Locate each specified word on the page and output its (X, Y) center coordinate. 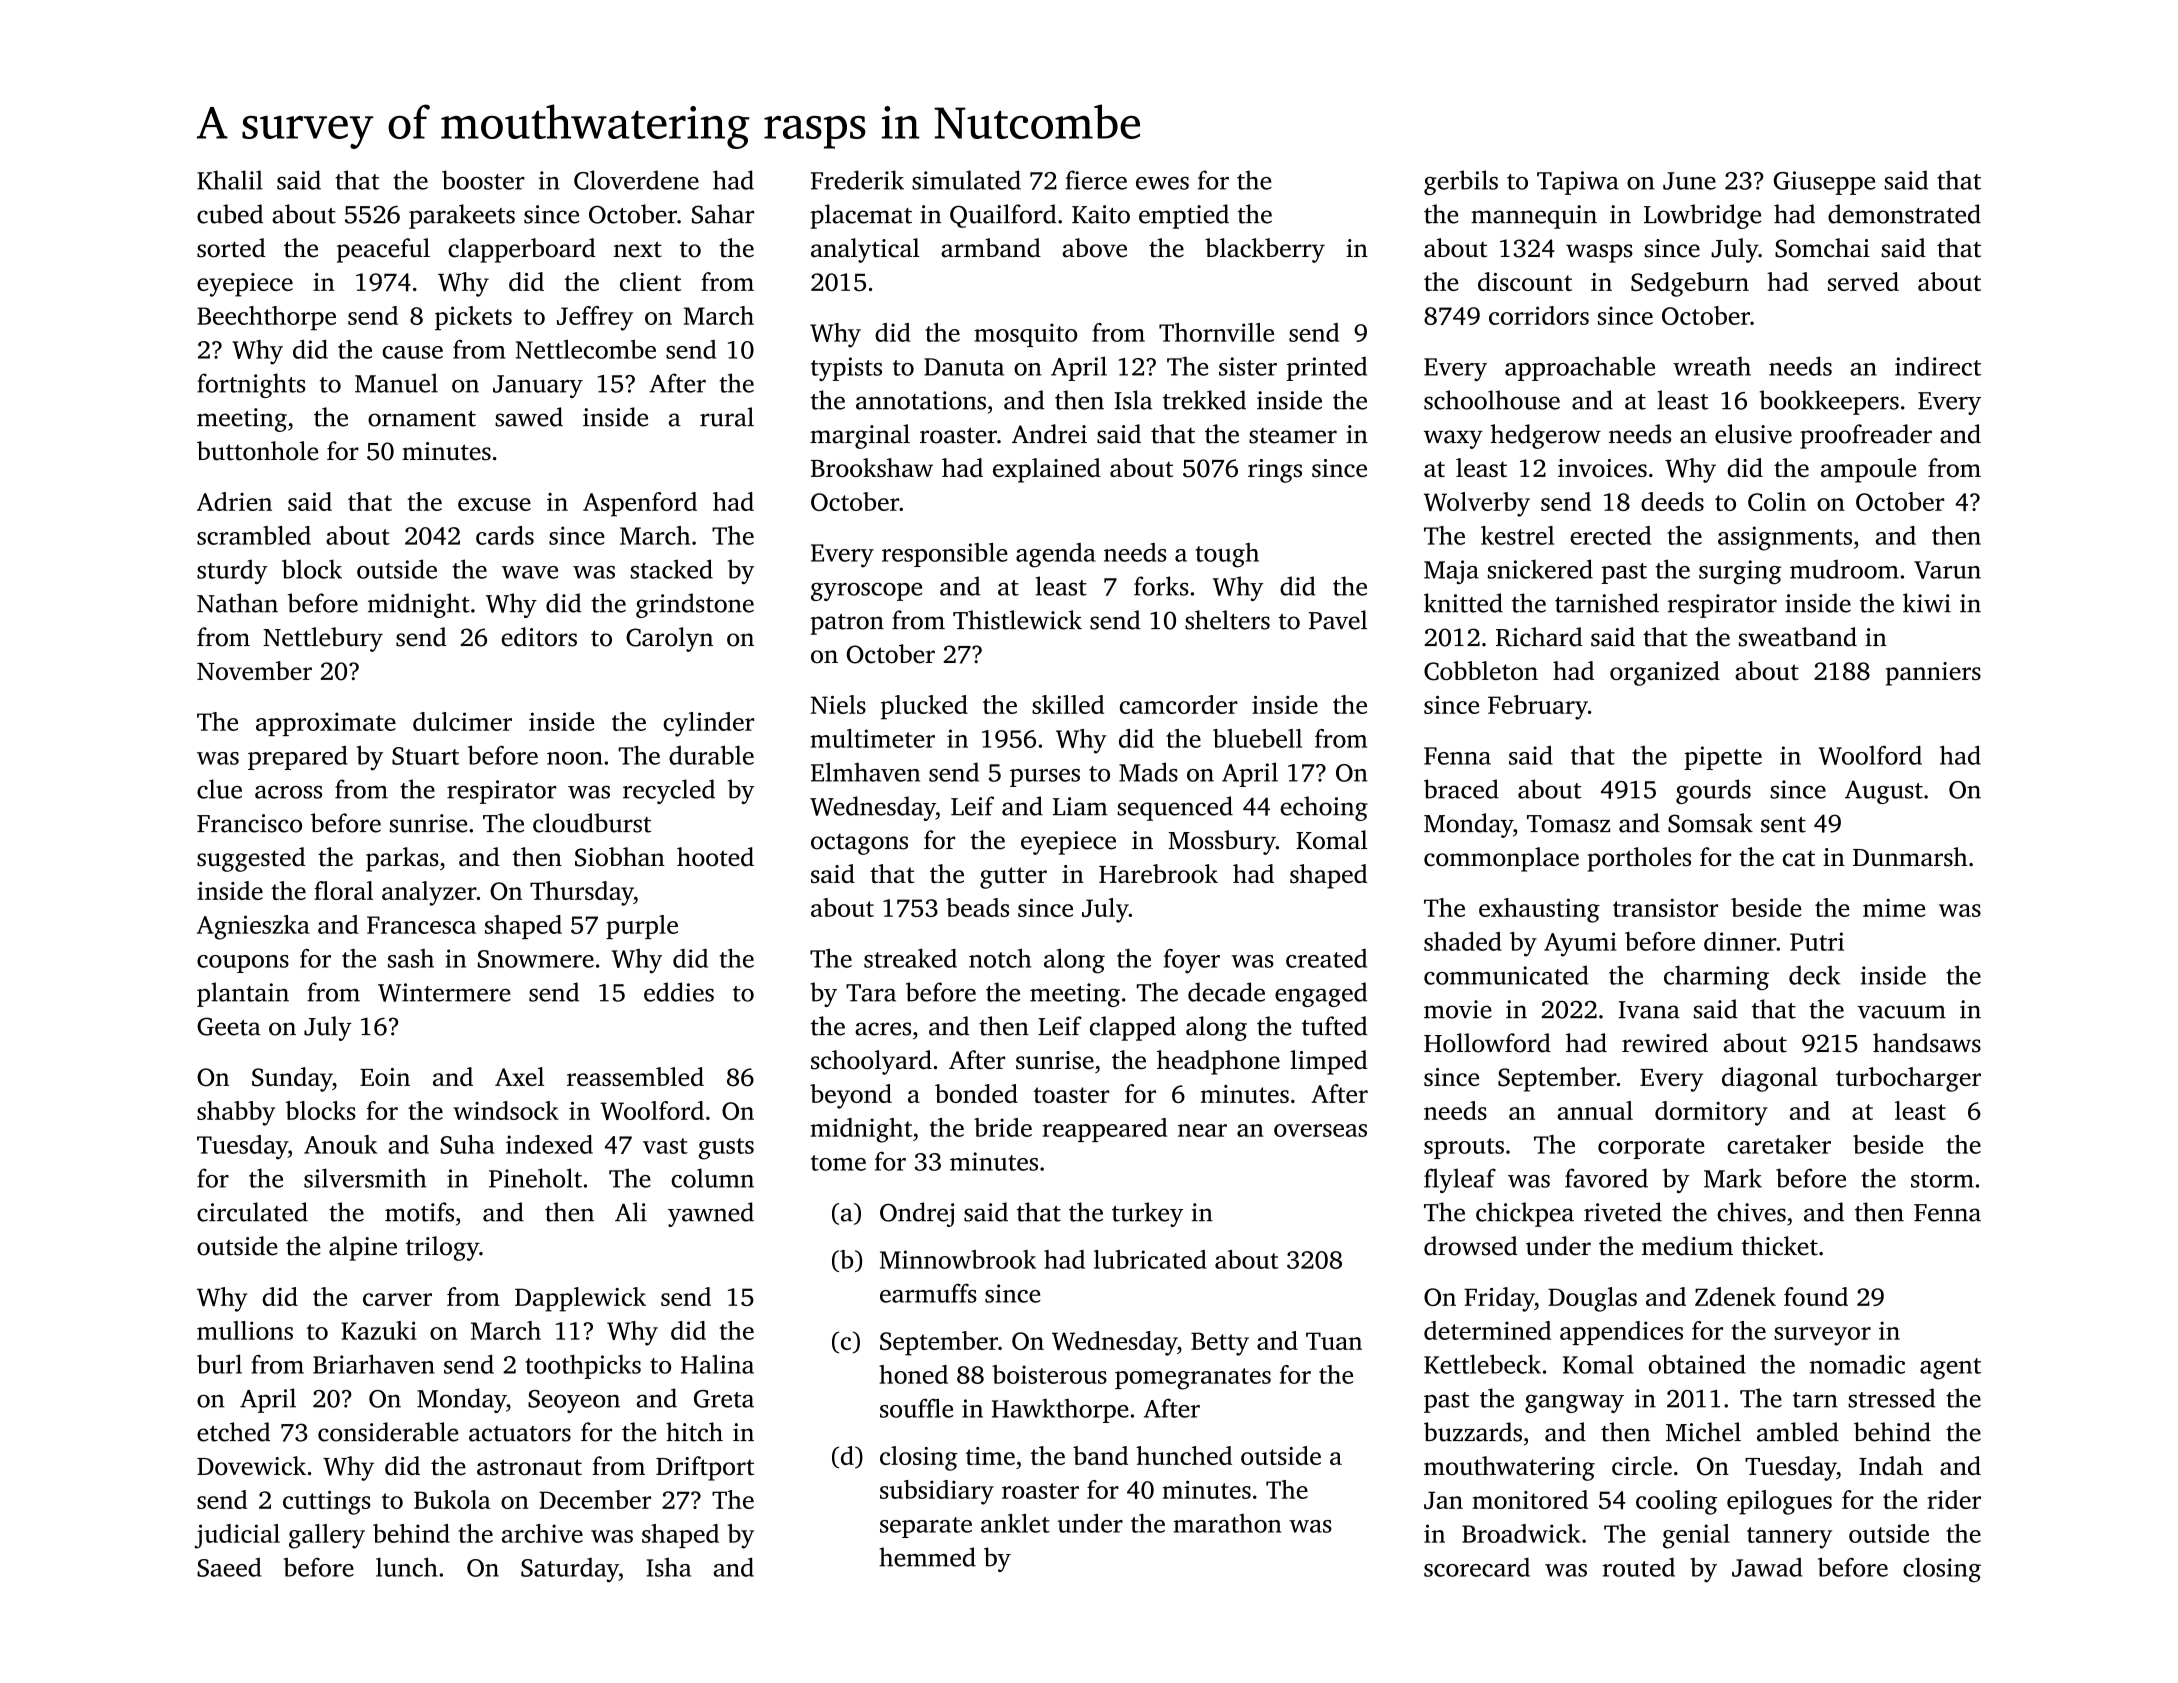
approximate (326, 724)
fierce (1096, 180)
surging (1740, 572)
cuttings (327, 1503)
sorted (231, 248)
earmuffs (928, 1293)
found (1816, 1296)
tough (1227, 555)
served (1863, 281)
